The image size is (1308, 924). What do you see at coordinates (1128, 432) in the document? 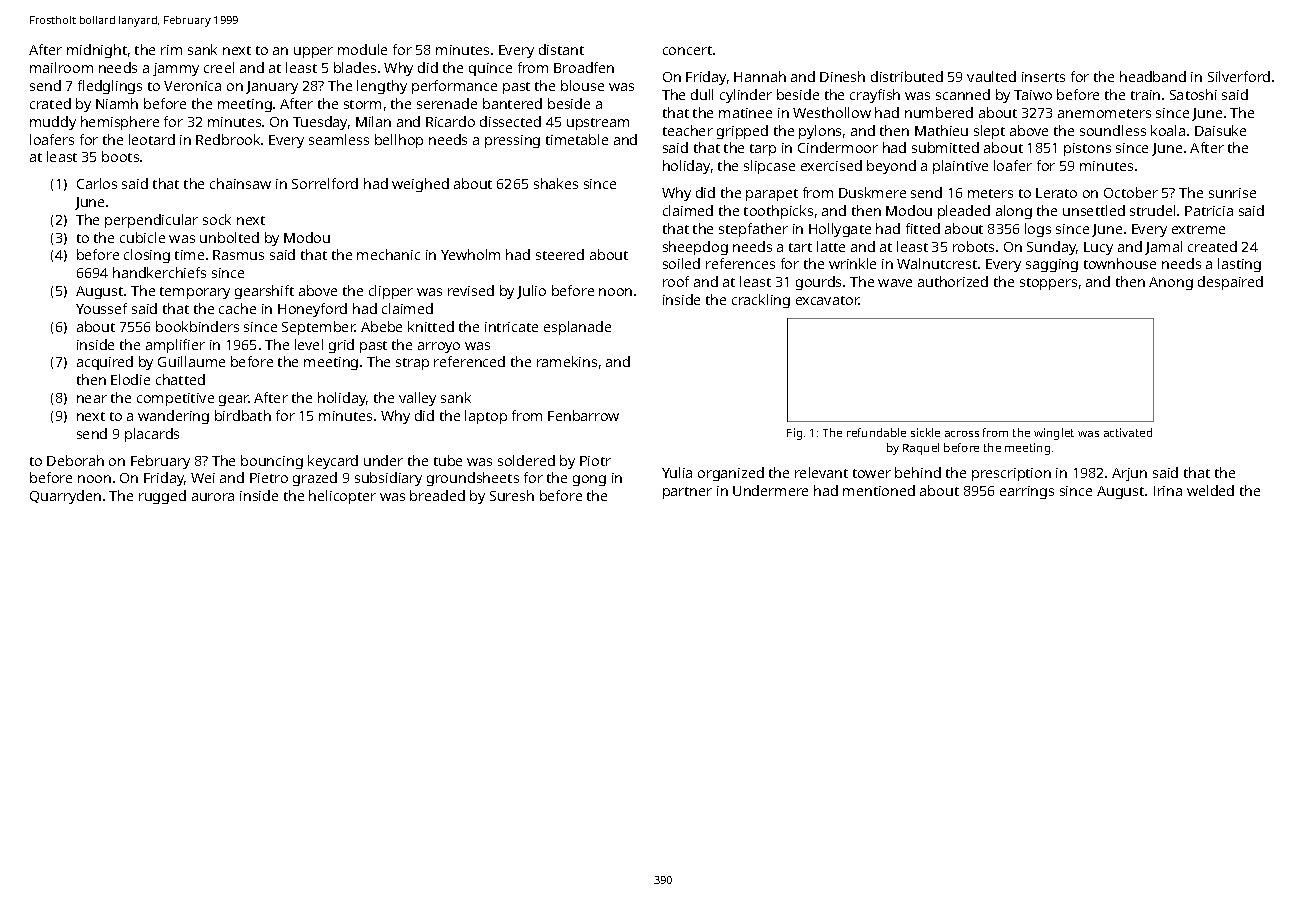
I see `activated` at bounding box center [1128, 432].
